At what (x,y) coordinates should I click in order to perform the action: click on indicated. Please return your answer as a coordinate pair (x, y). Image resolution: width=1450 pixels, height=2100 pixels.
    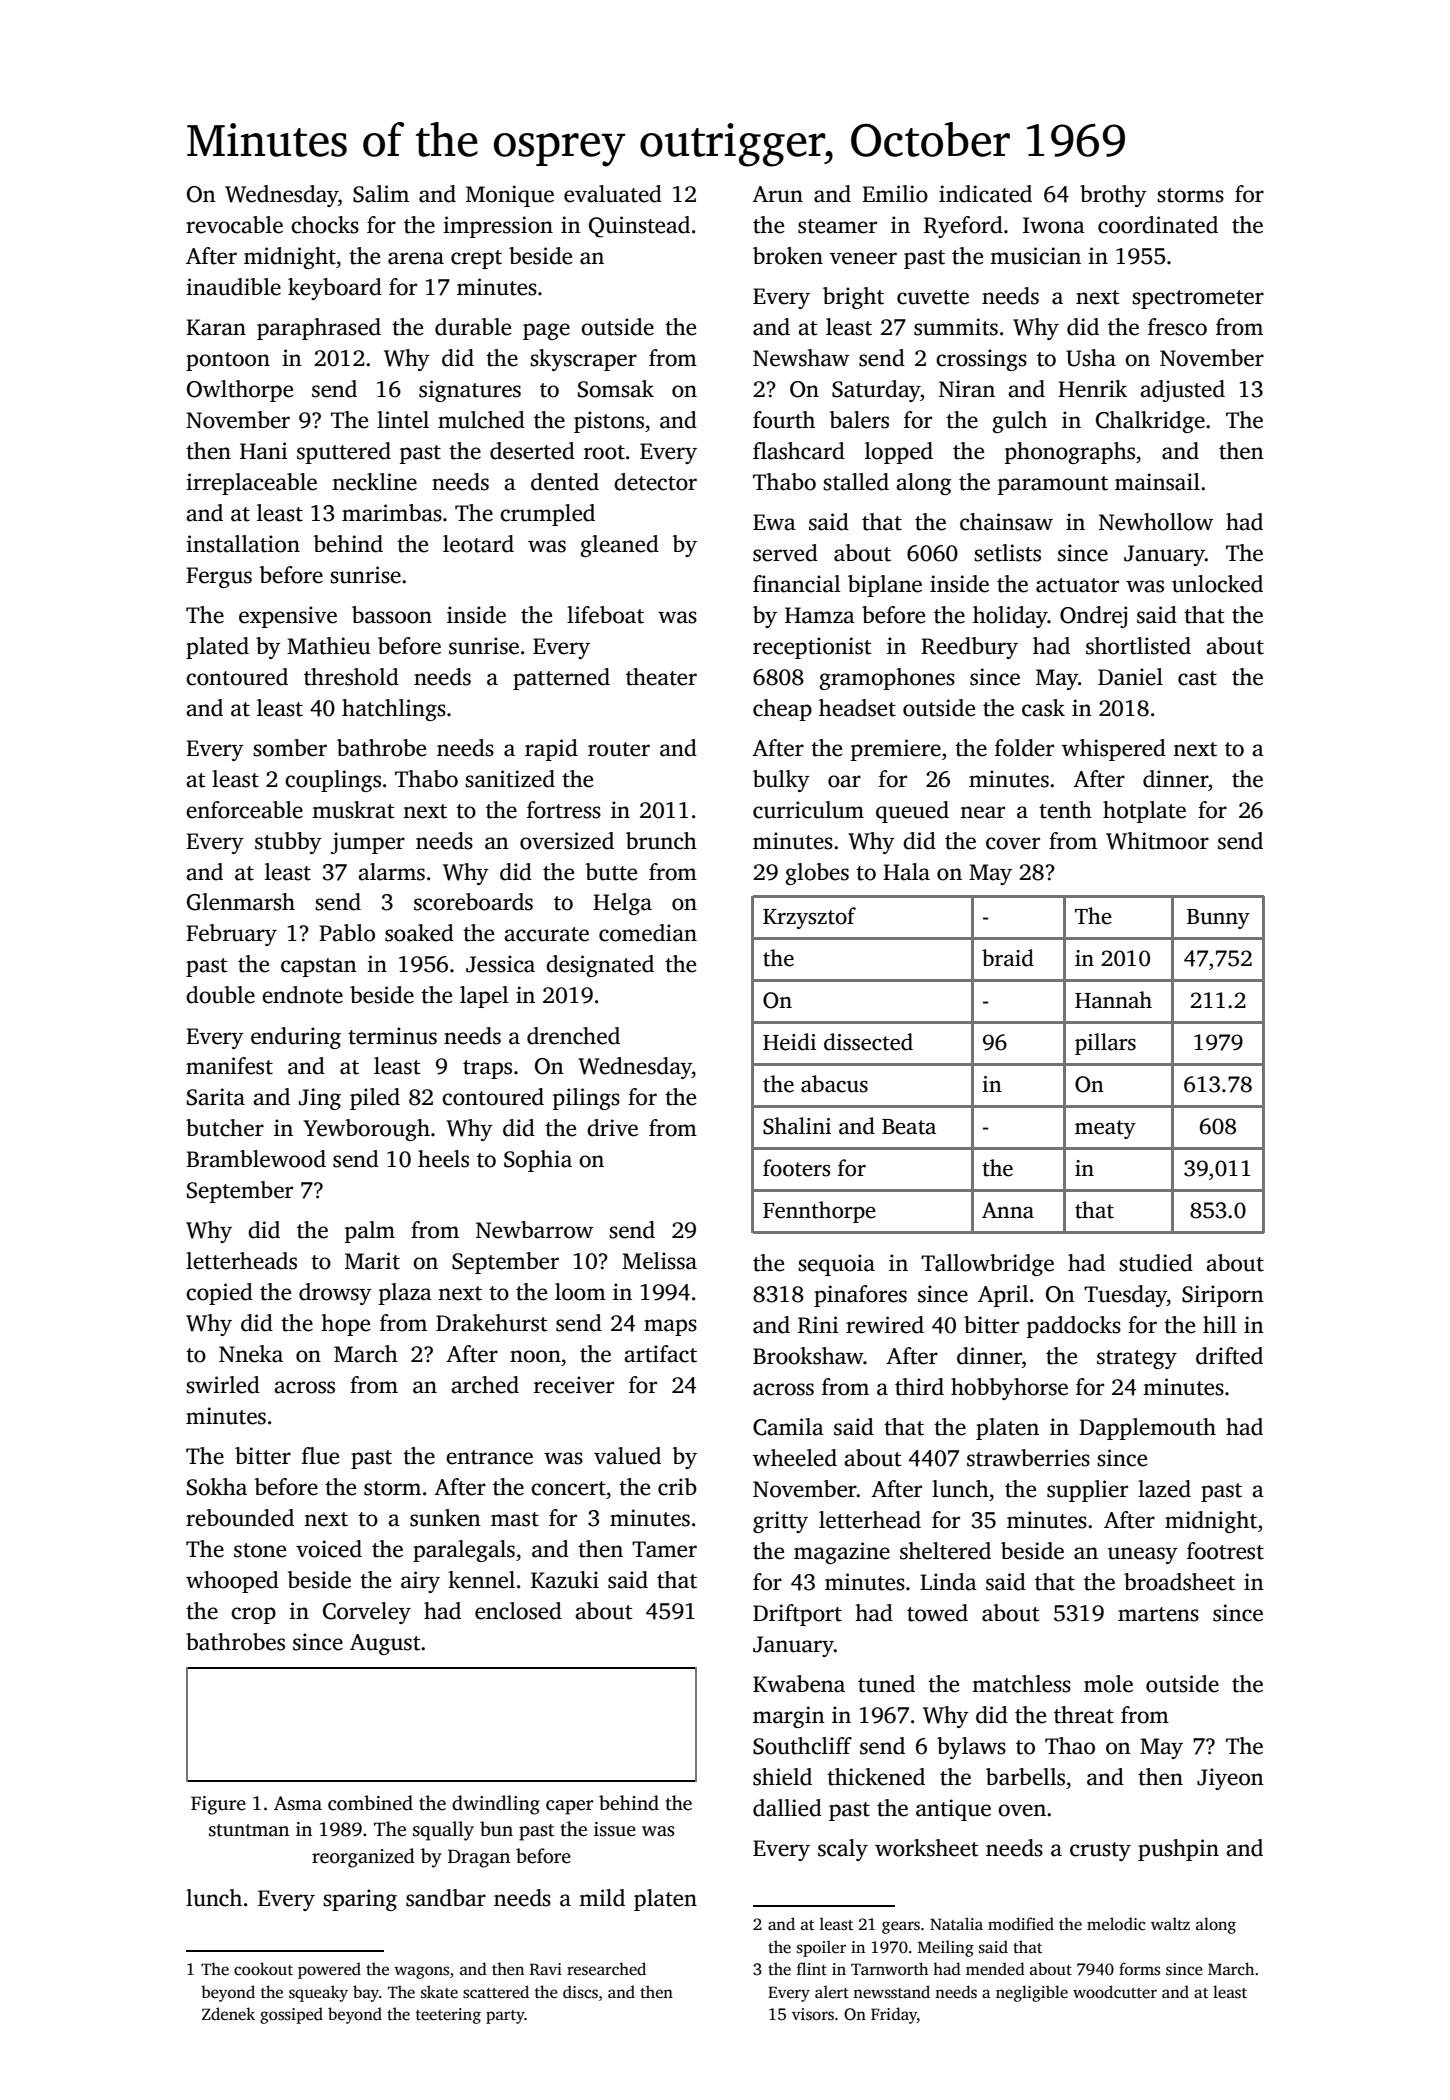
    Looking at the image, I should click on (985, 194).
